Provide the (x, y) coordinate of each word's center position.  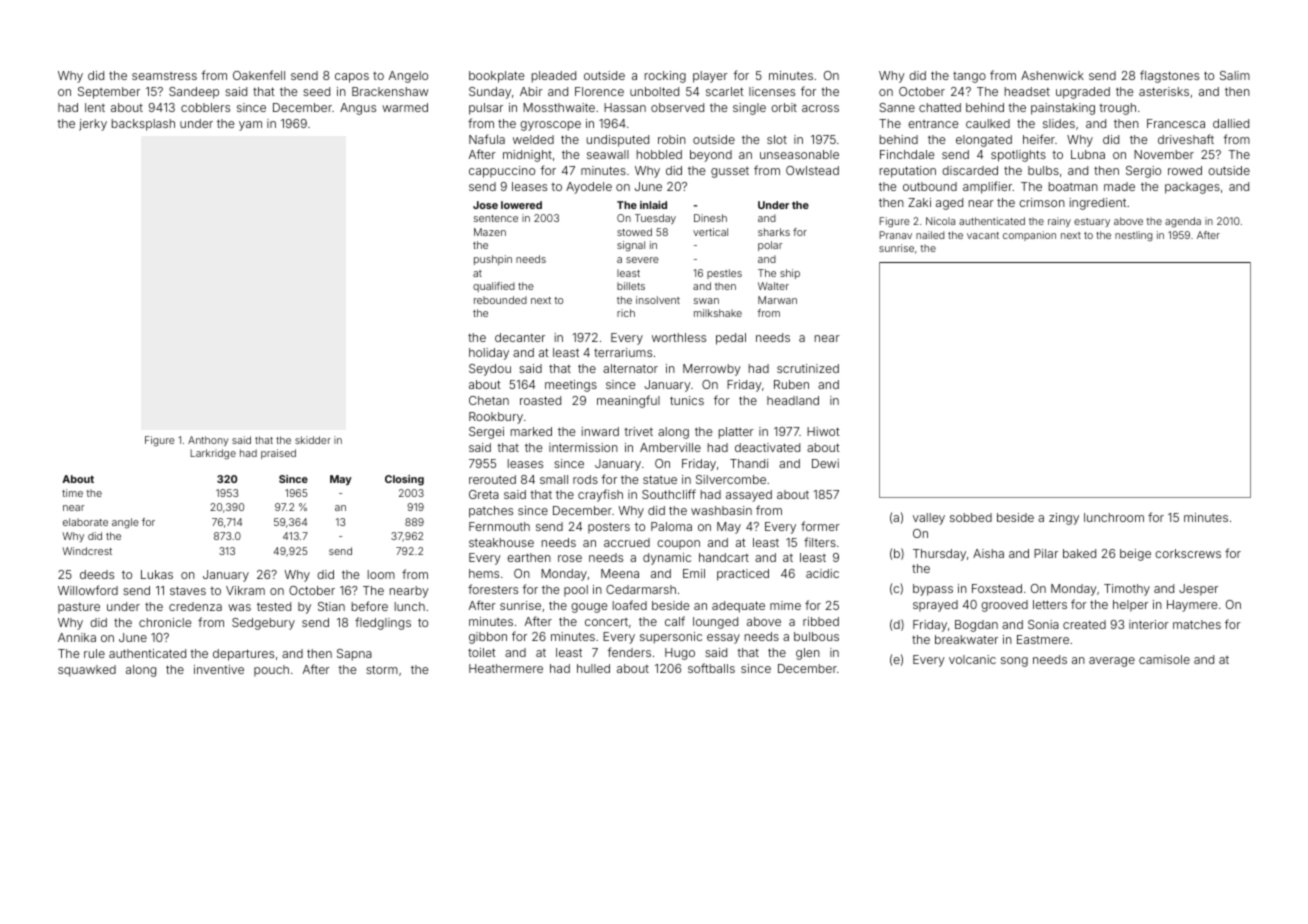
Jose (485, 205)
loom (381, 574)
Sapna (354, 655)
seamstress (164, 76)
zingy (1064, 519)
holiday (489, 354)
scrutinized (808, 368)
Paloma (671, 526)
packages (1192, 188)
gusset (730, 172)
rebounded (500, 300)
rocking (665, 77)
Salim (1235, 75)
